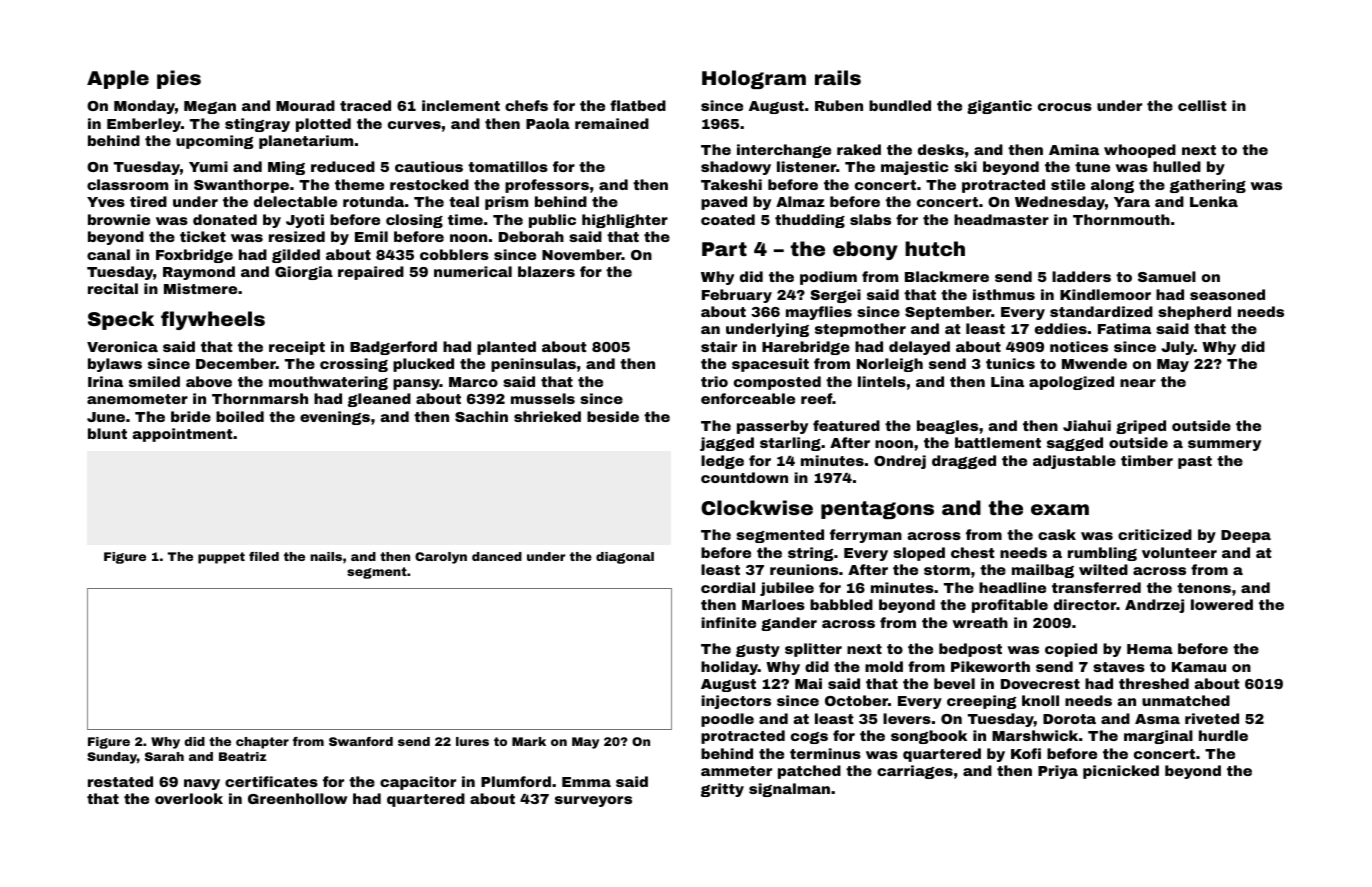 Image resolution: width=1372 pixels, height=887 pixels. Describe the element at coordinates (296, 256) in the screenshot. I see `gilded` at that location.
